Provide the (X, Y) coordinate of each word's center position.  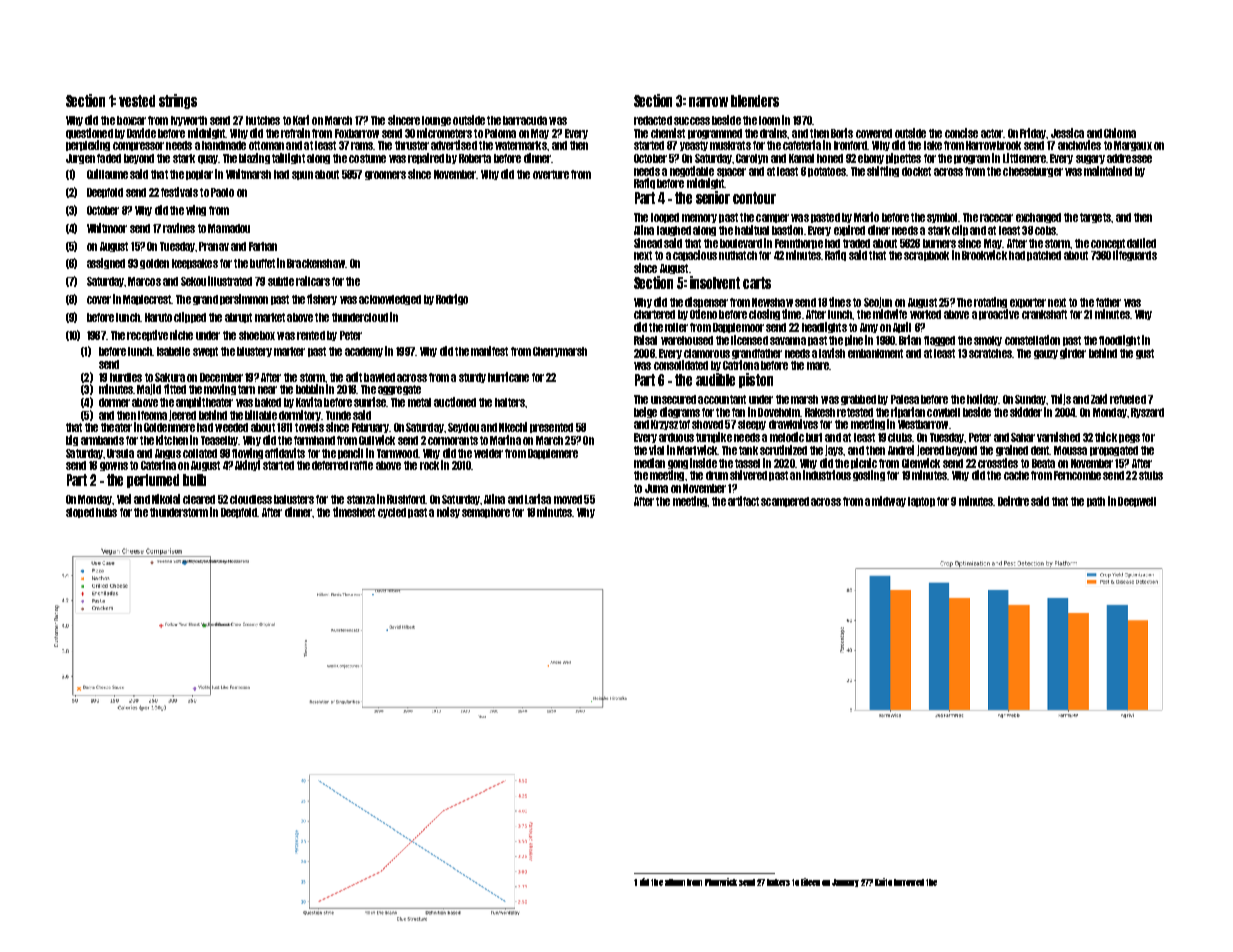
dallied (1141, 243)
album (675, 882)
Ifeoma (152, 415)
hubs (106, 512)
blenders (755, 101)
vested (137, 101)
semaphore (486, 513)
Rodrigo (452, 299)
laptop (921, 502)
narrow (708, 102)
